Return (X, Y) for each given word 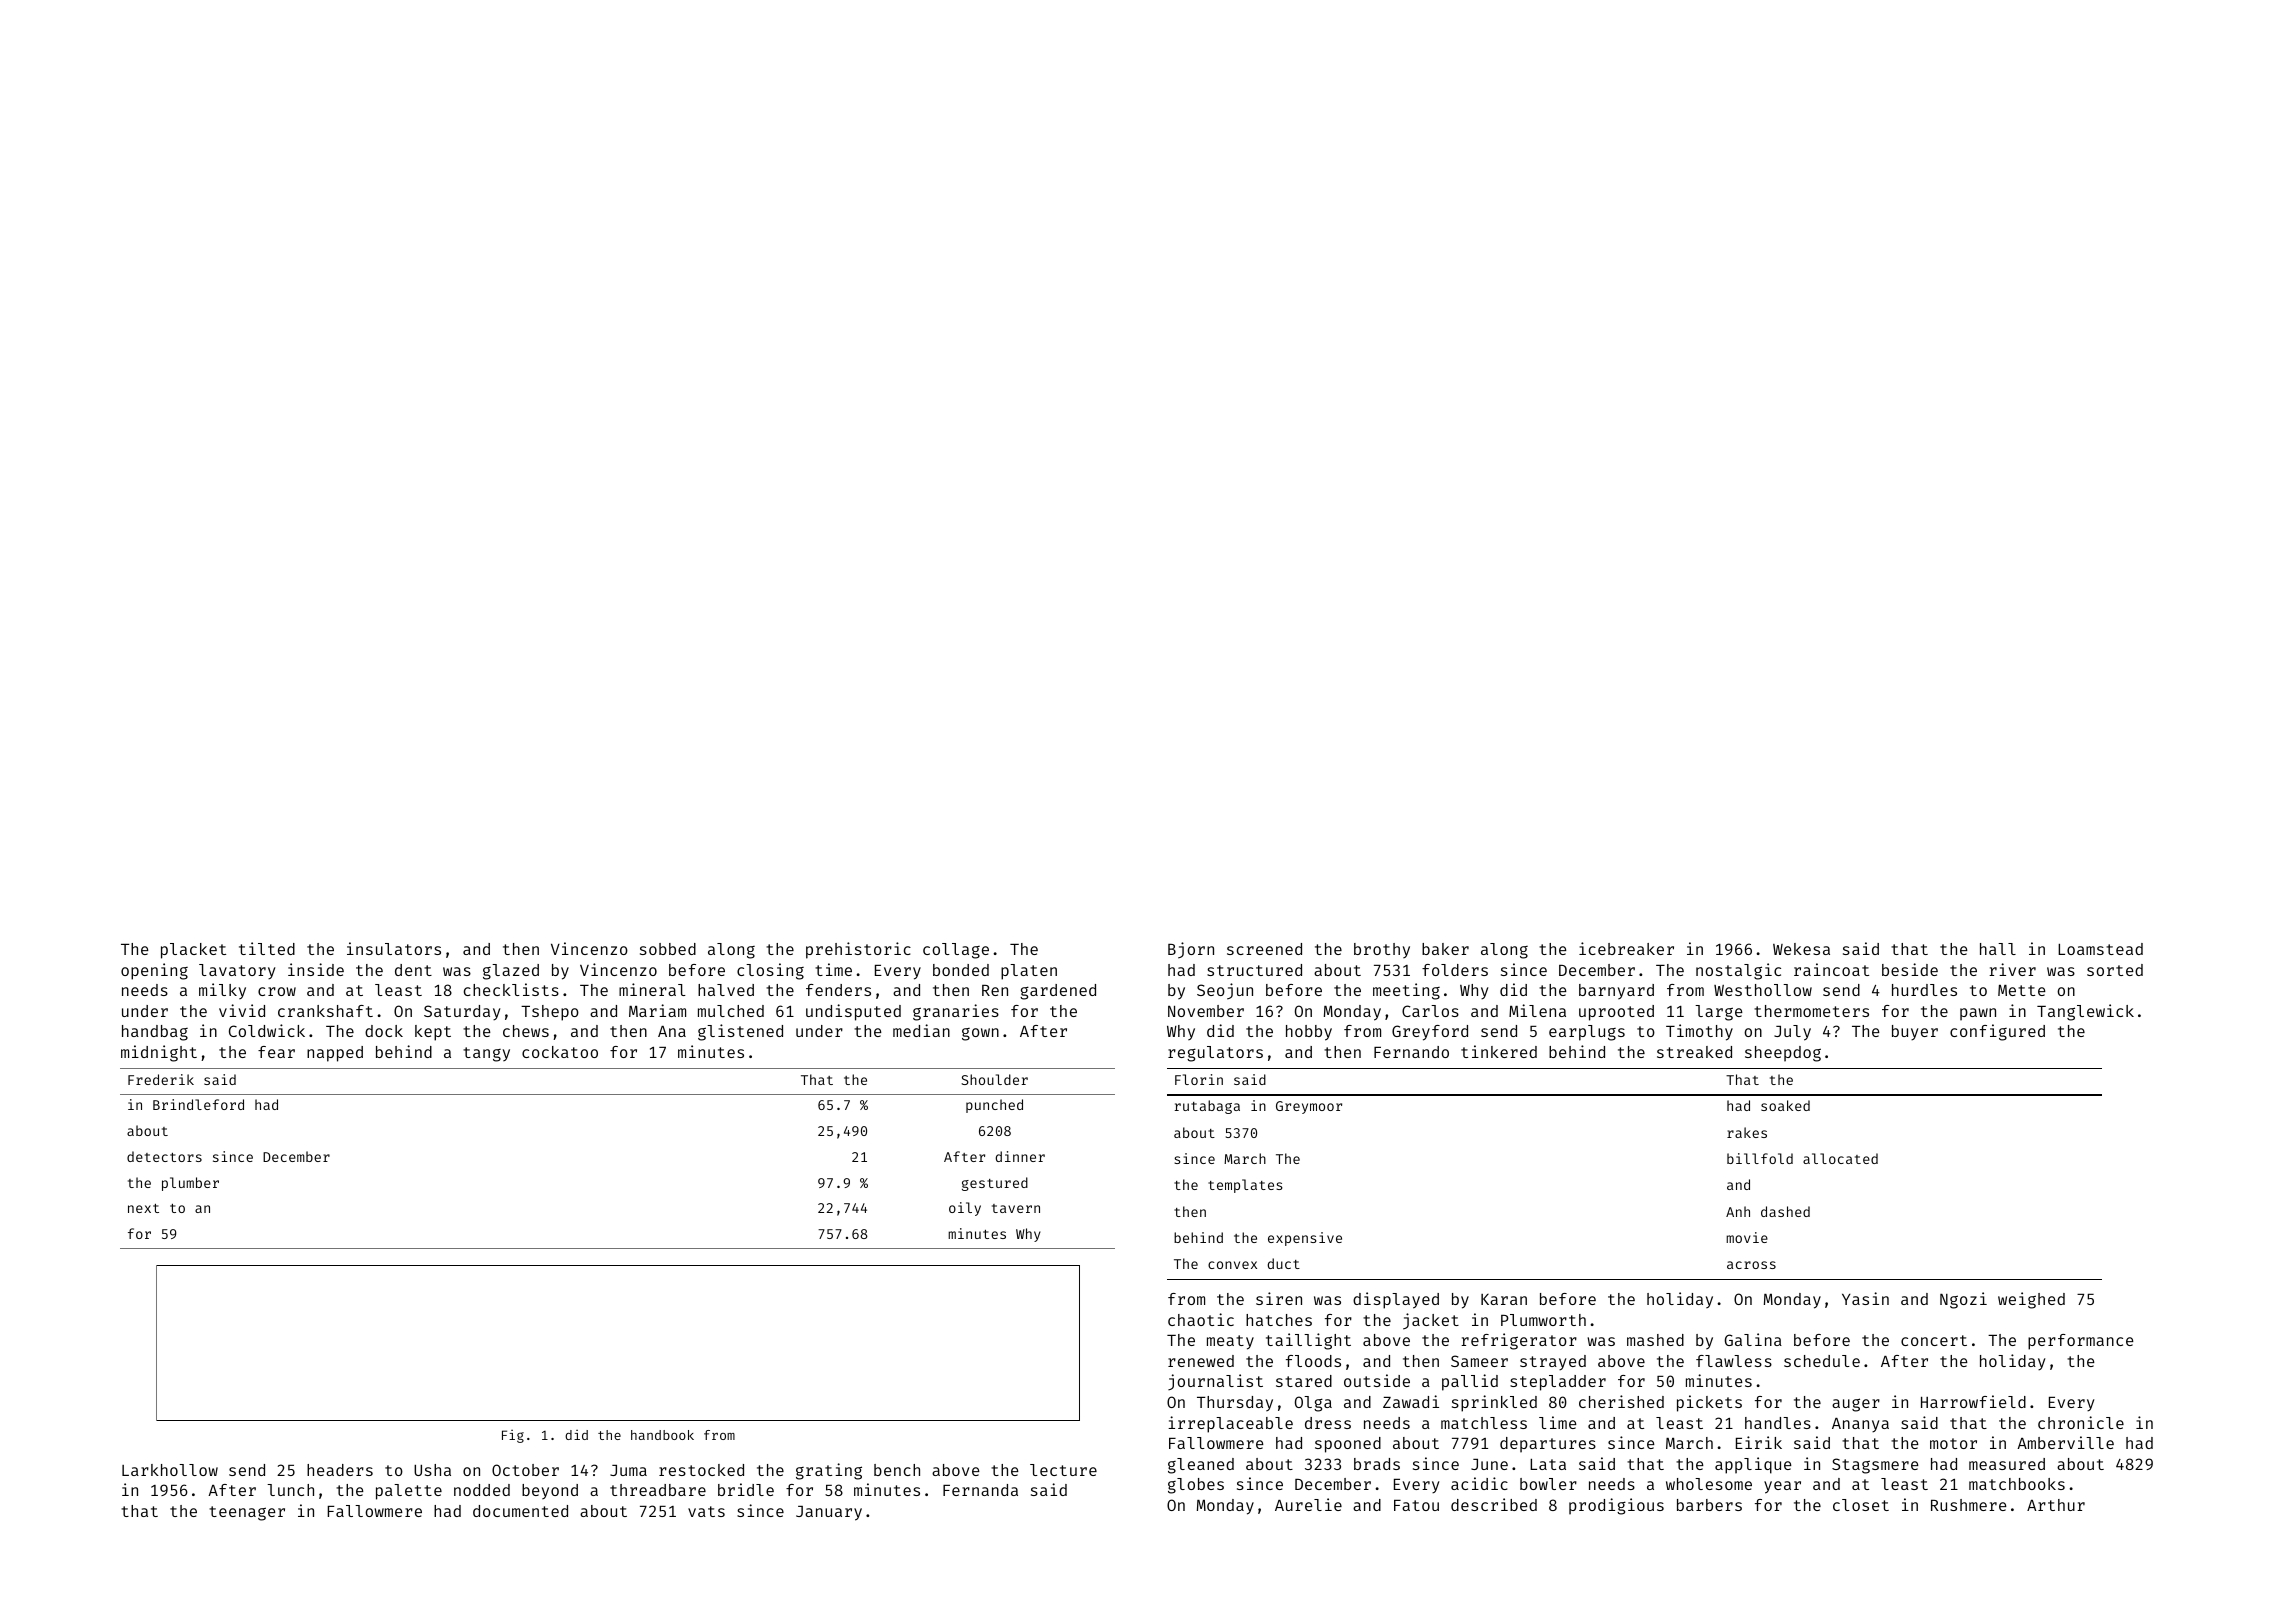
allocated (1840, 1158)
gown (980, 1034)
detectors (164, 1156)
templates (1245, 1186)
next (143, 1208)
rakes (1747, 1132)
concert (1934, 1340)
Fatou (1416, 1505)
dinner (1020, 1156)
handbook (662, 1435)
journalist (1215, 1382)
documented (520, 1511)
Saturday (462, 1013)
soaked (1785, 1105)
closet (1861, 1505)
